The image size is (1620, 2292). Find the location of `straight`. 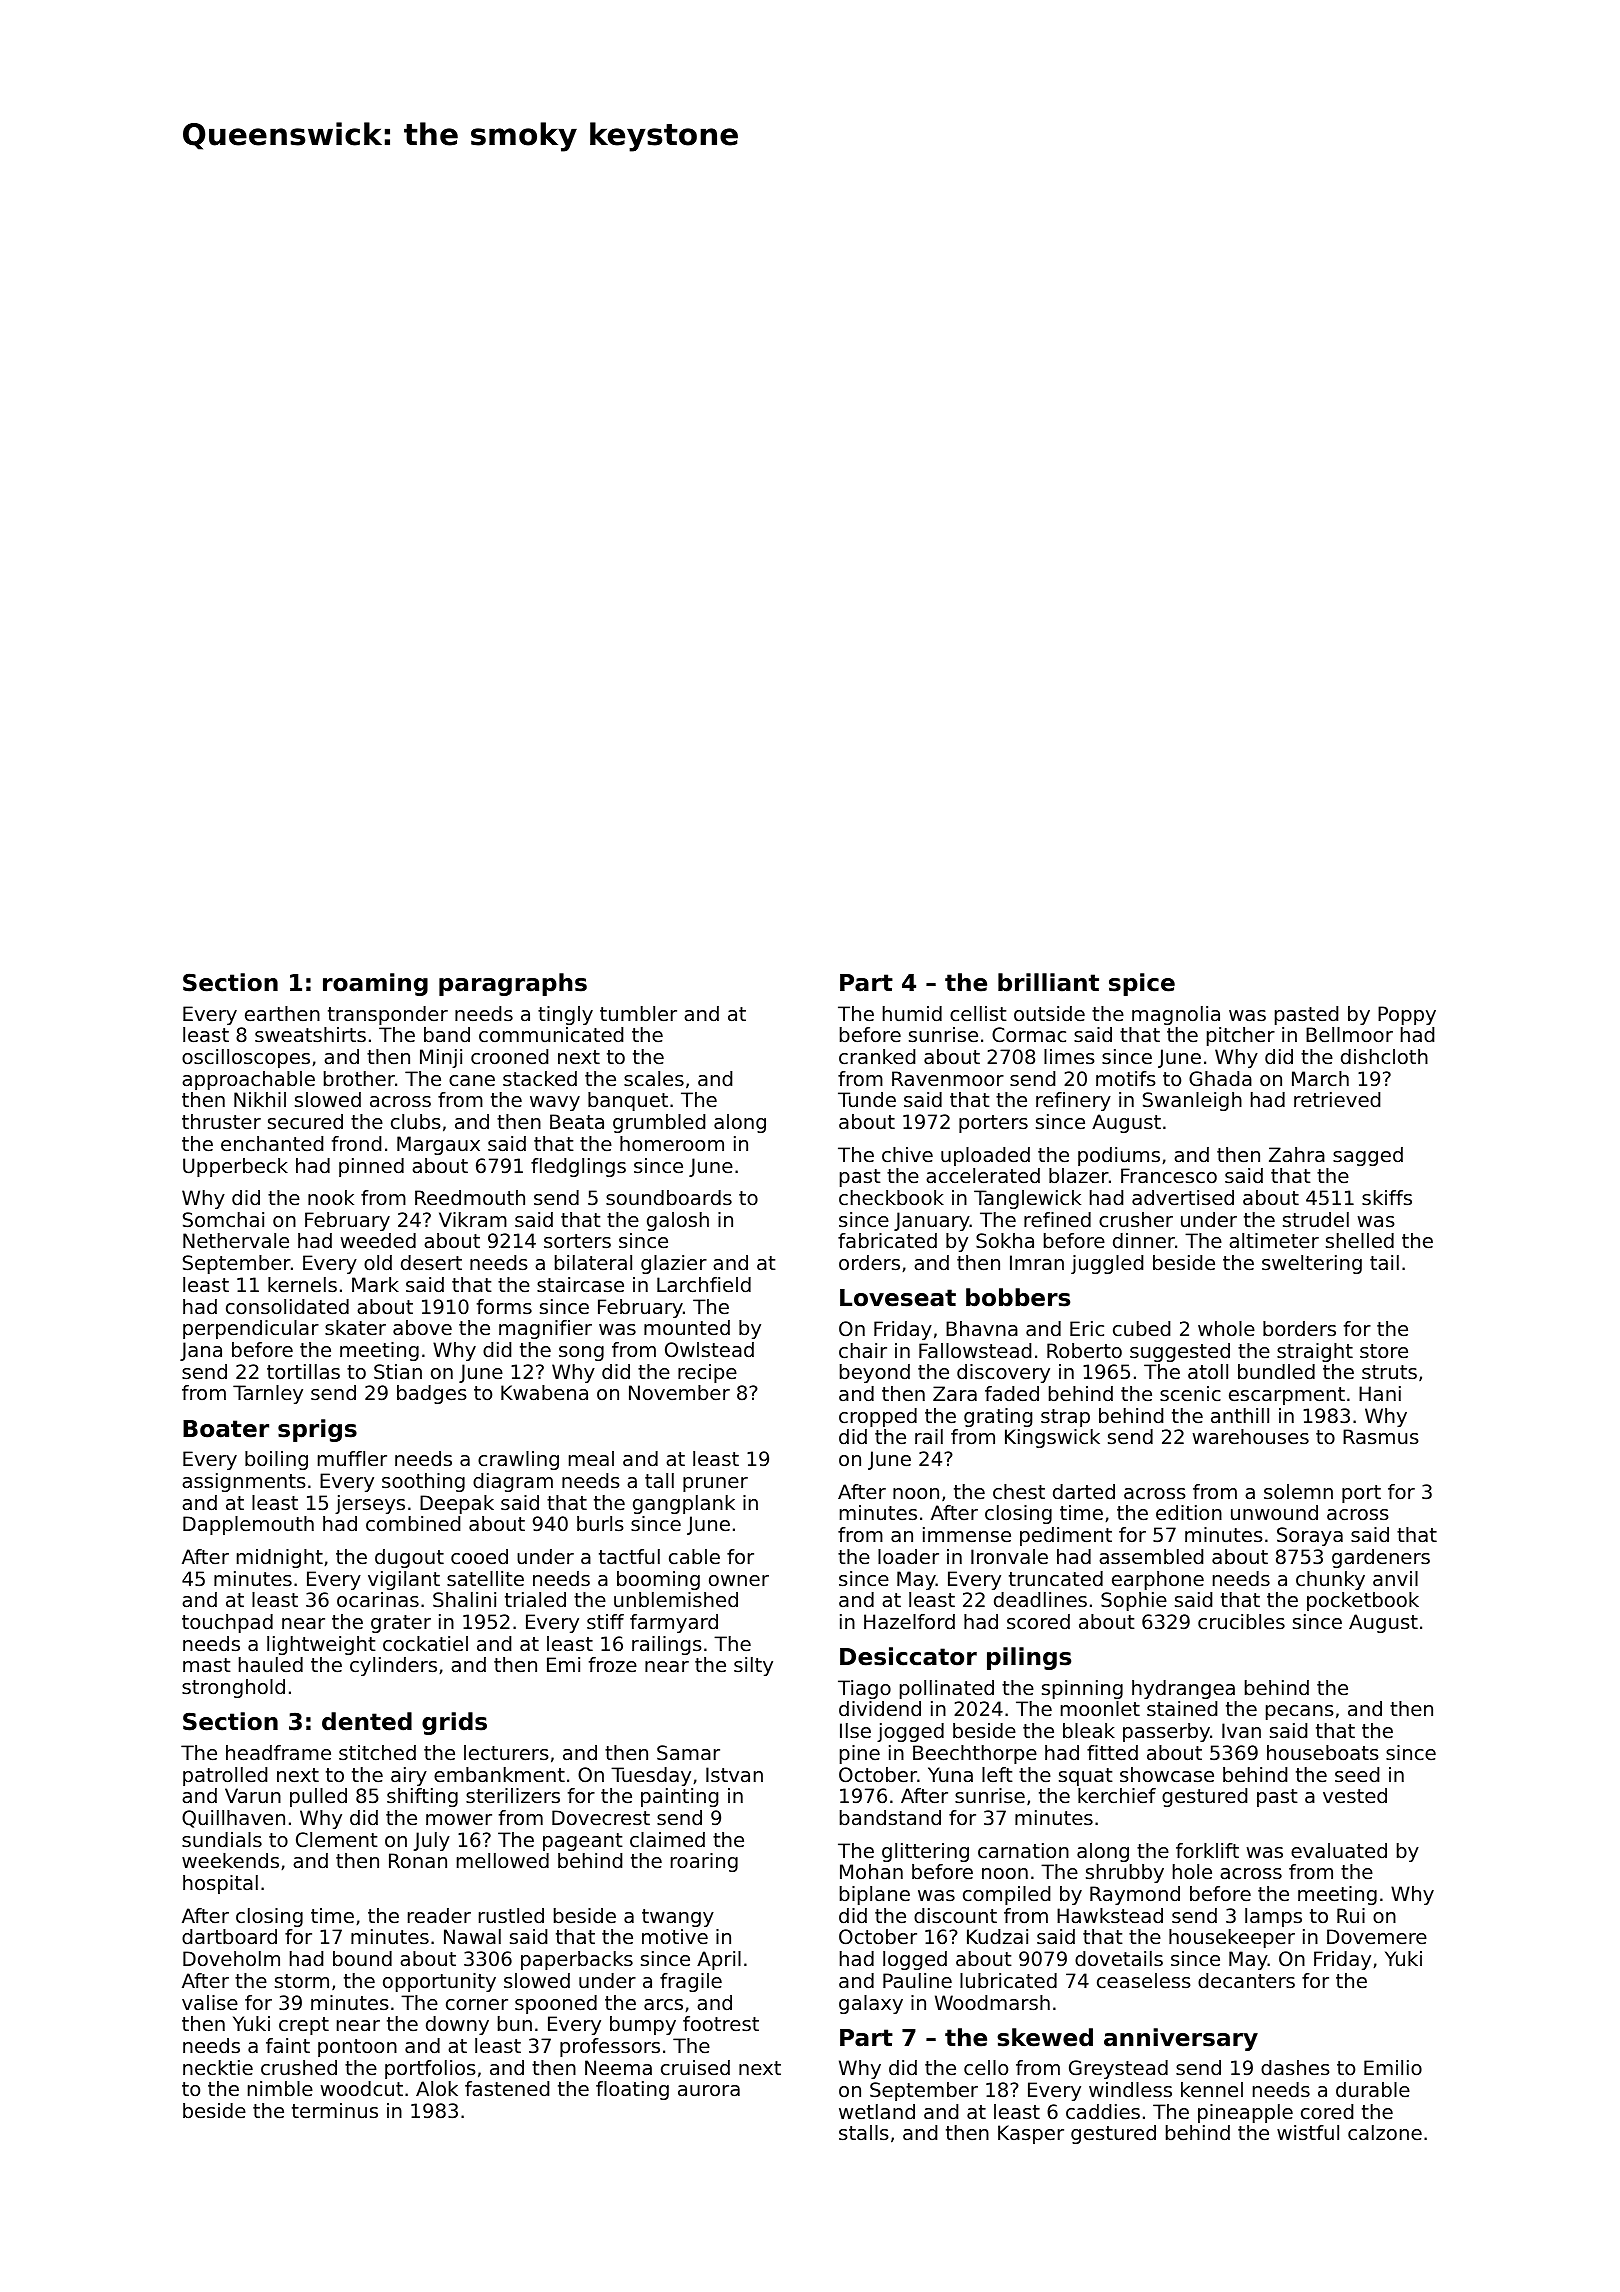

straight is located at coordinates (1315, 1352).
